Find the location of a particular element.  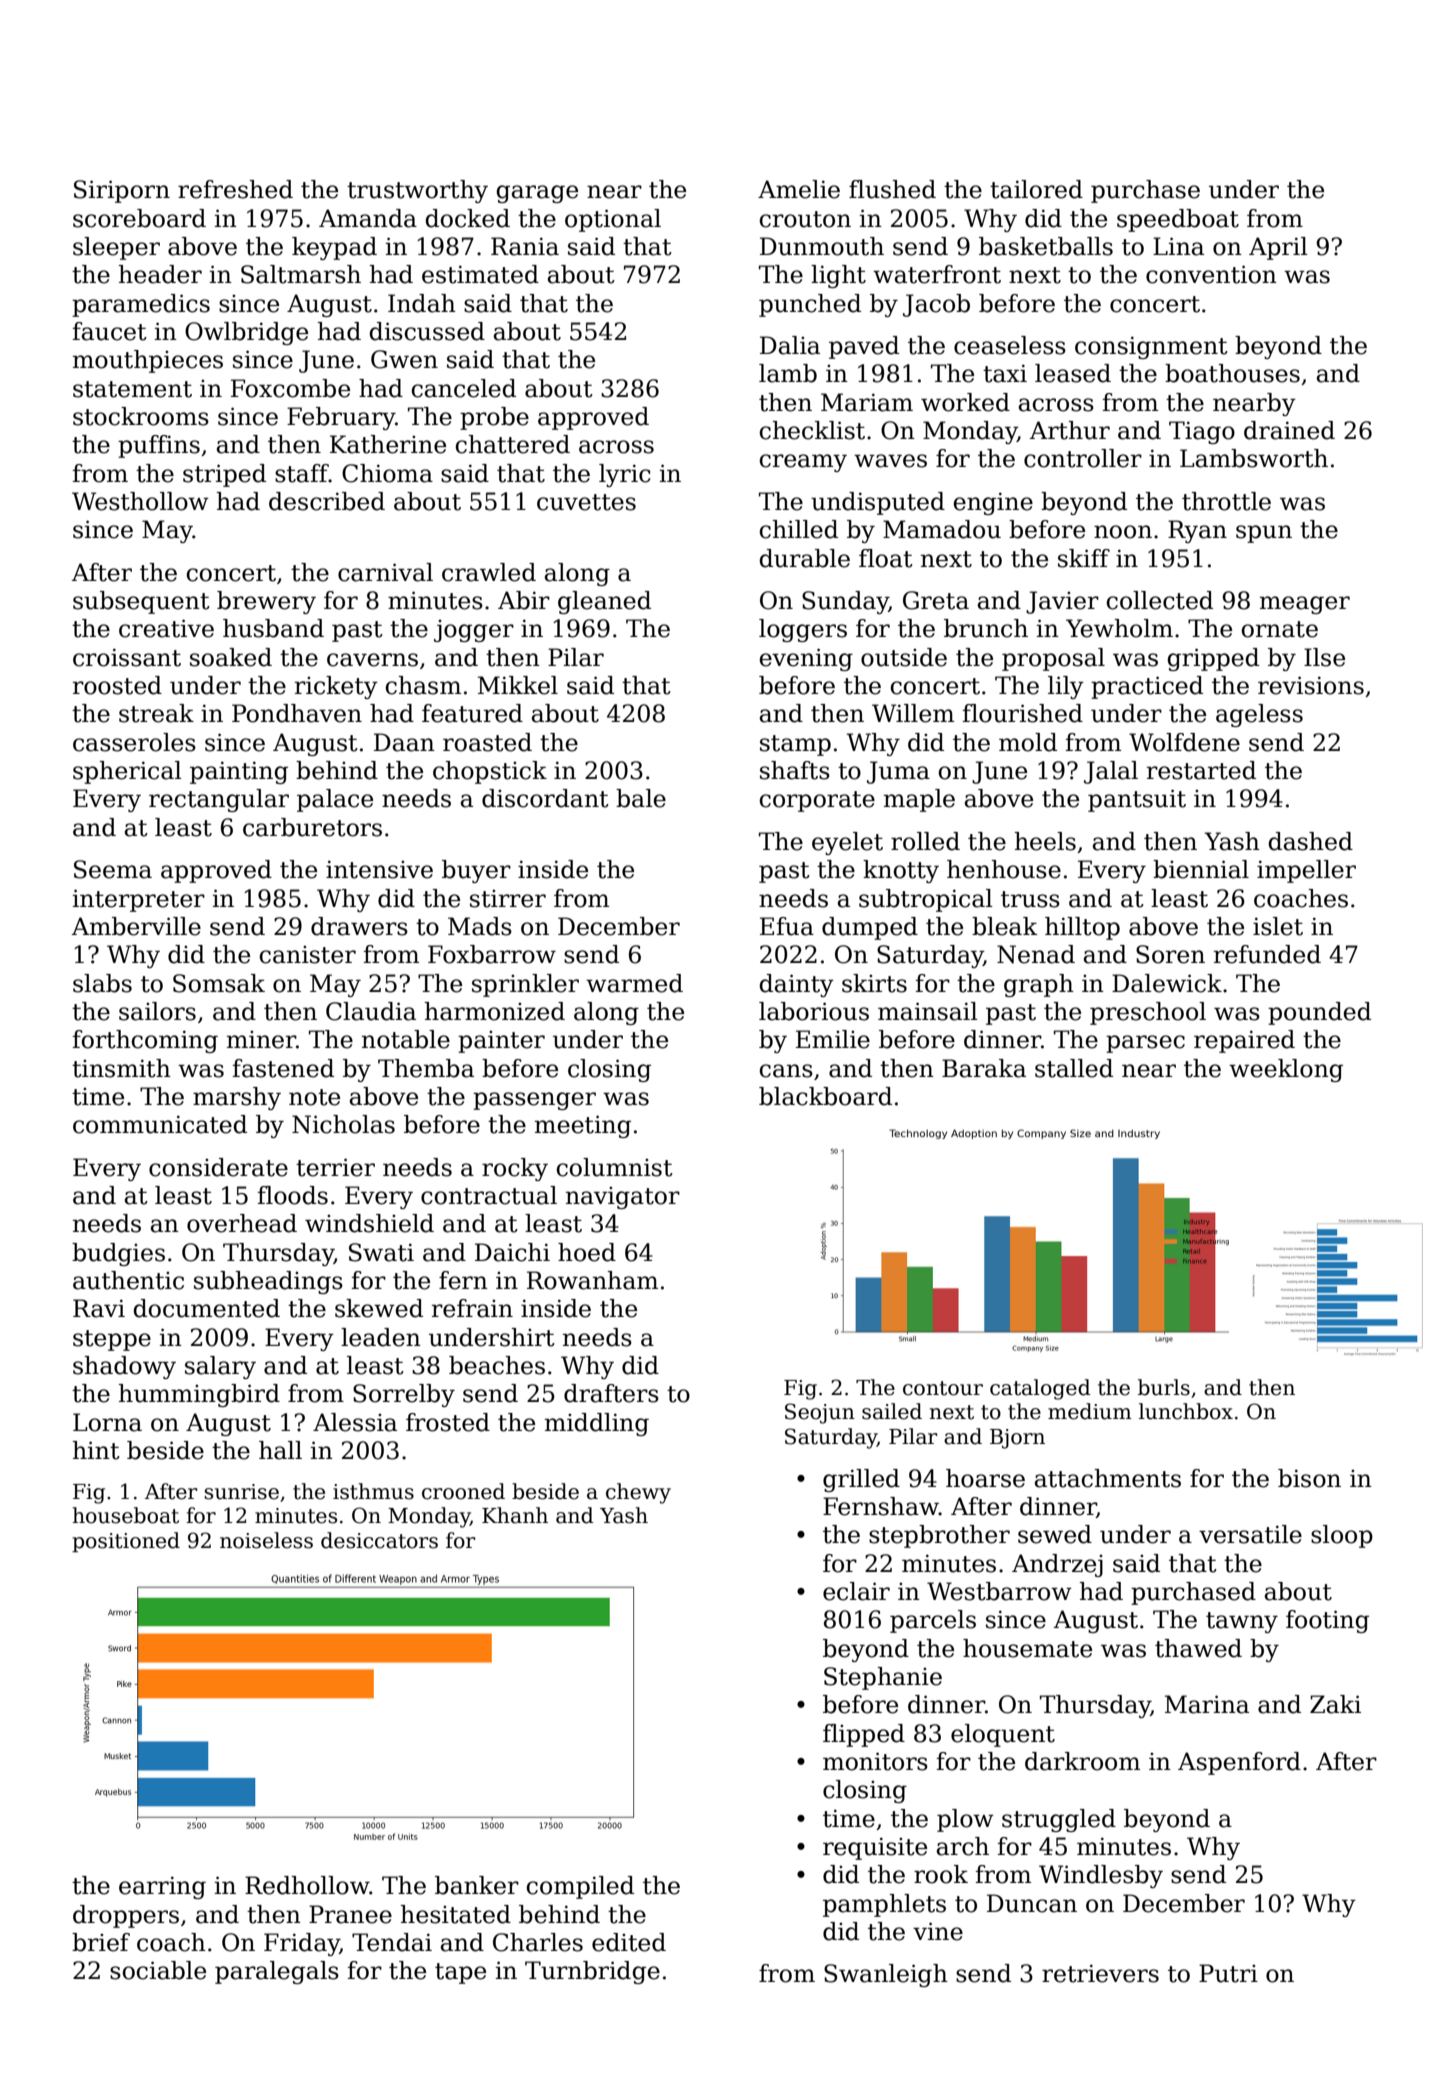

Mamadou is located at coordinates (942, 529).
